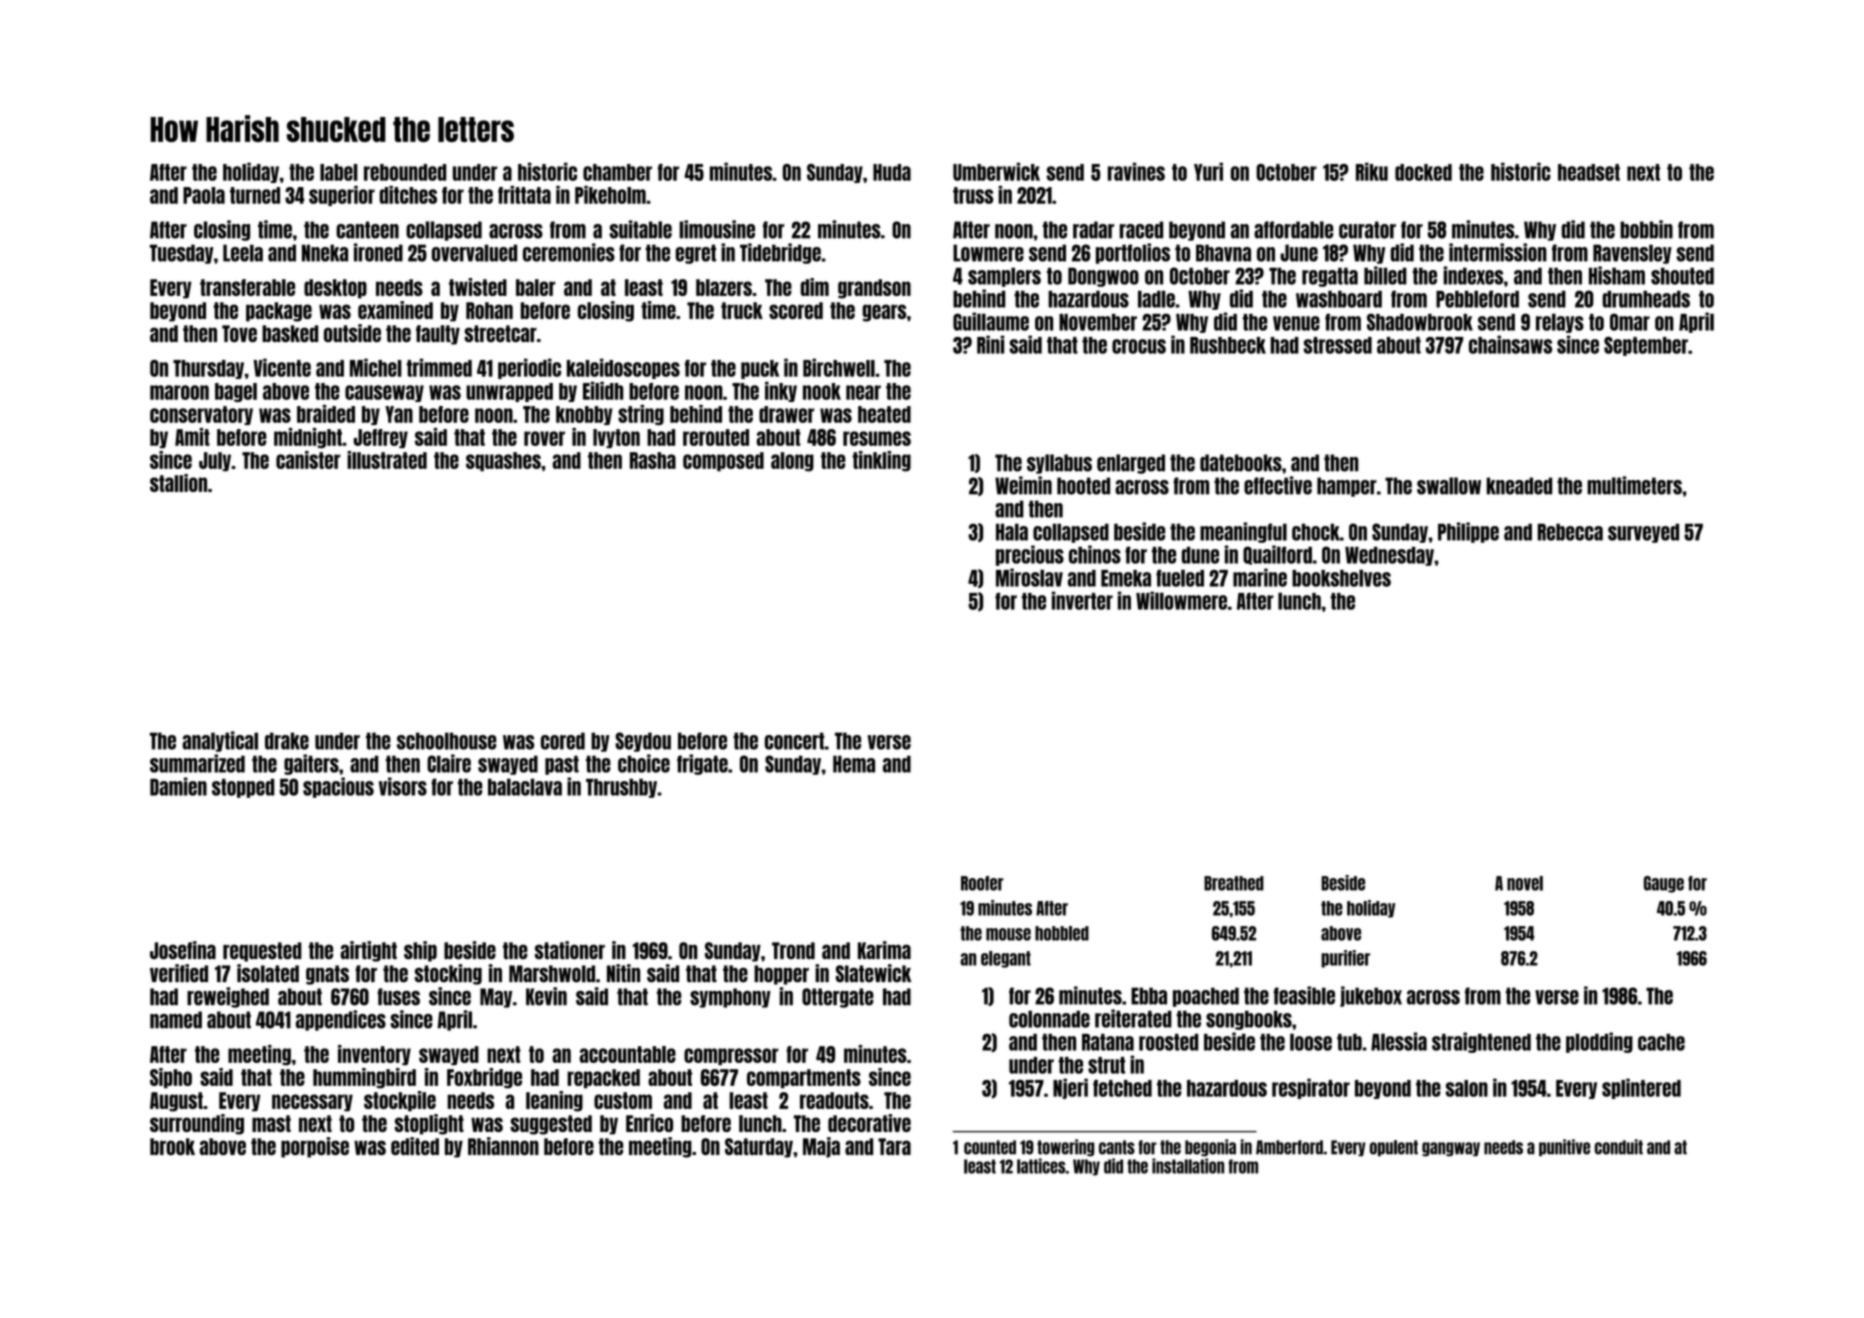  What do you see at coordinates (1525, 883) in the image?
I see `novel` at bounding box center [1525, 883].
